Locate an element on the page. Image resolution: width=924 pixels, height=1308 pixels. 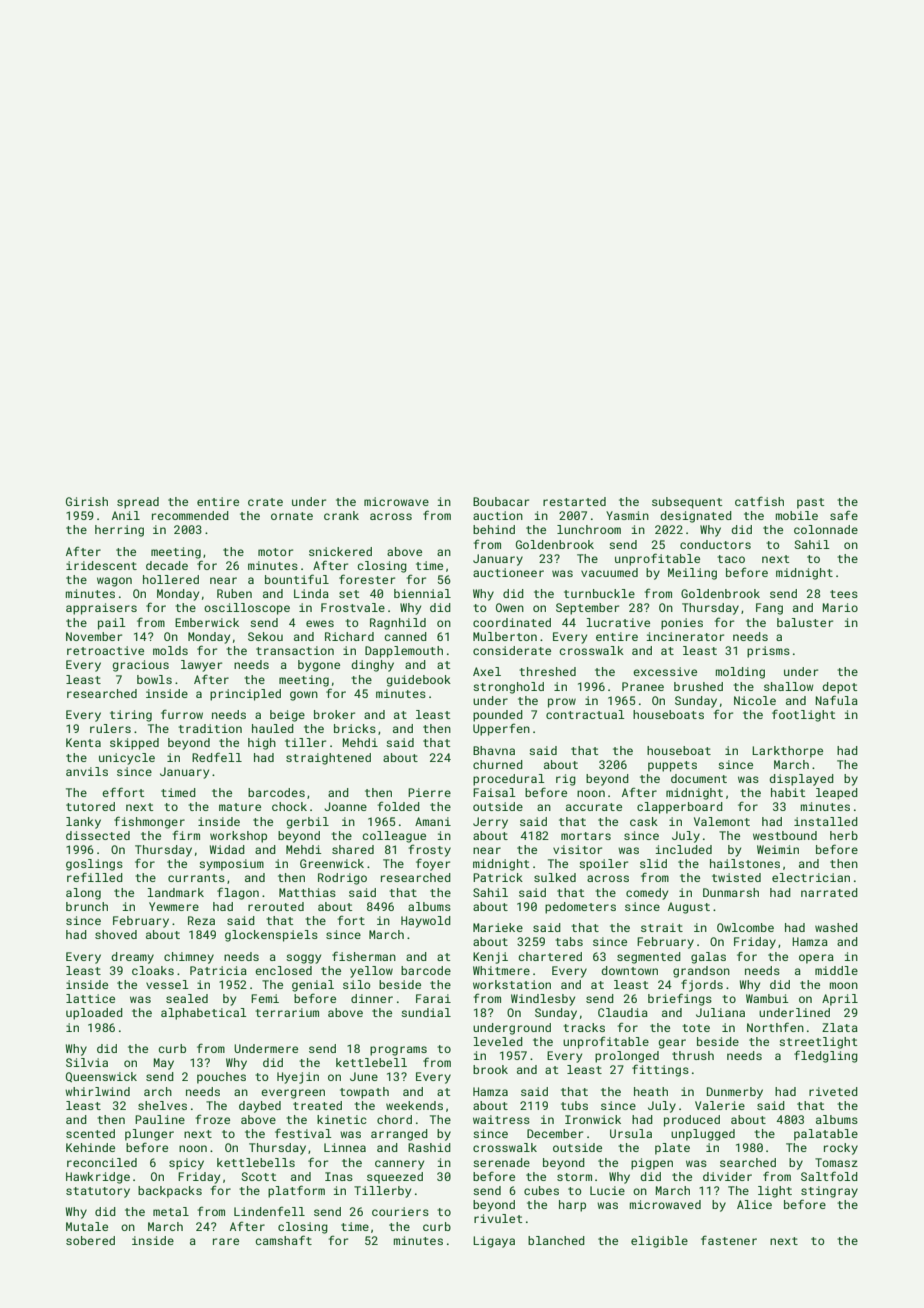
past is located at coordinates (810, 503).
